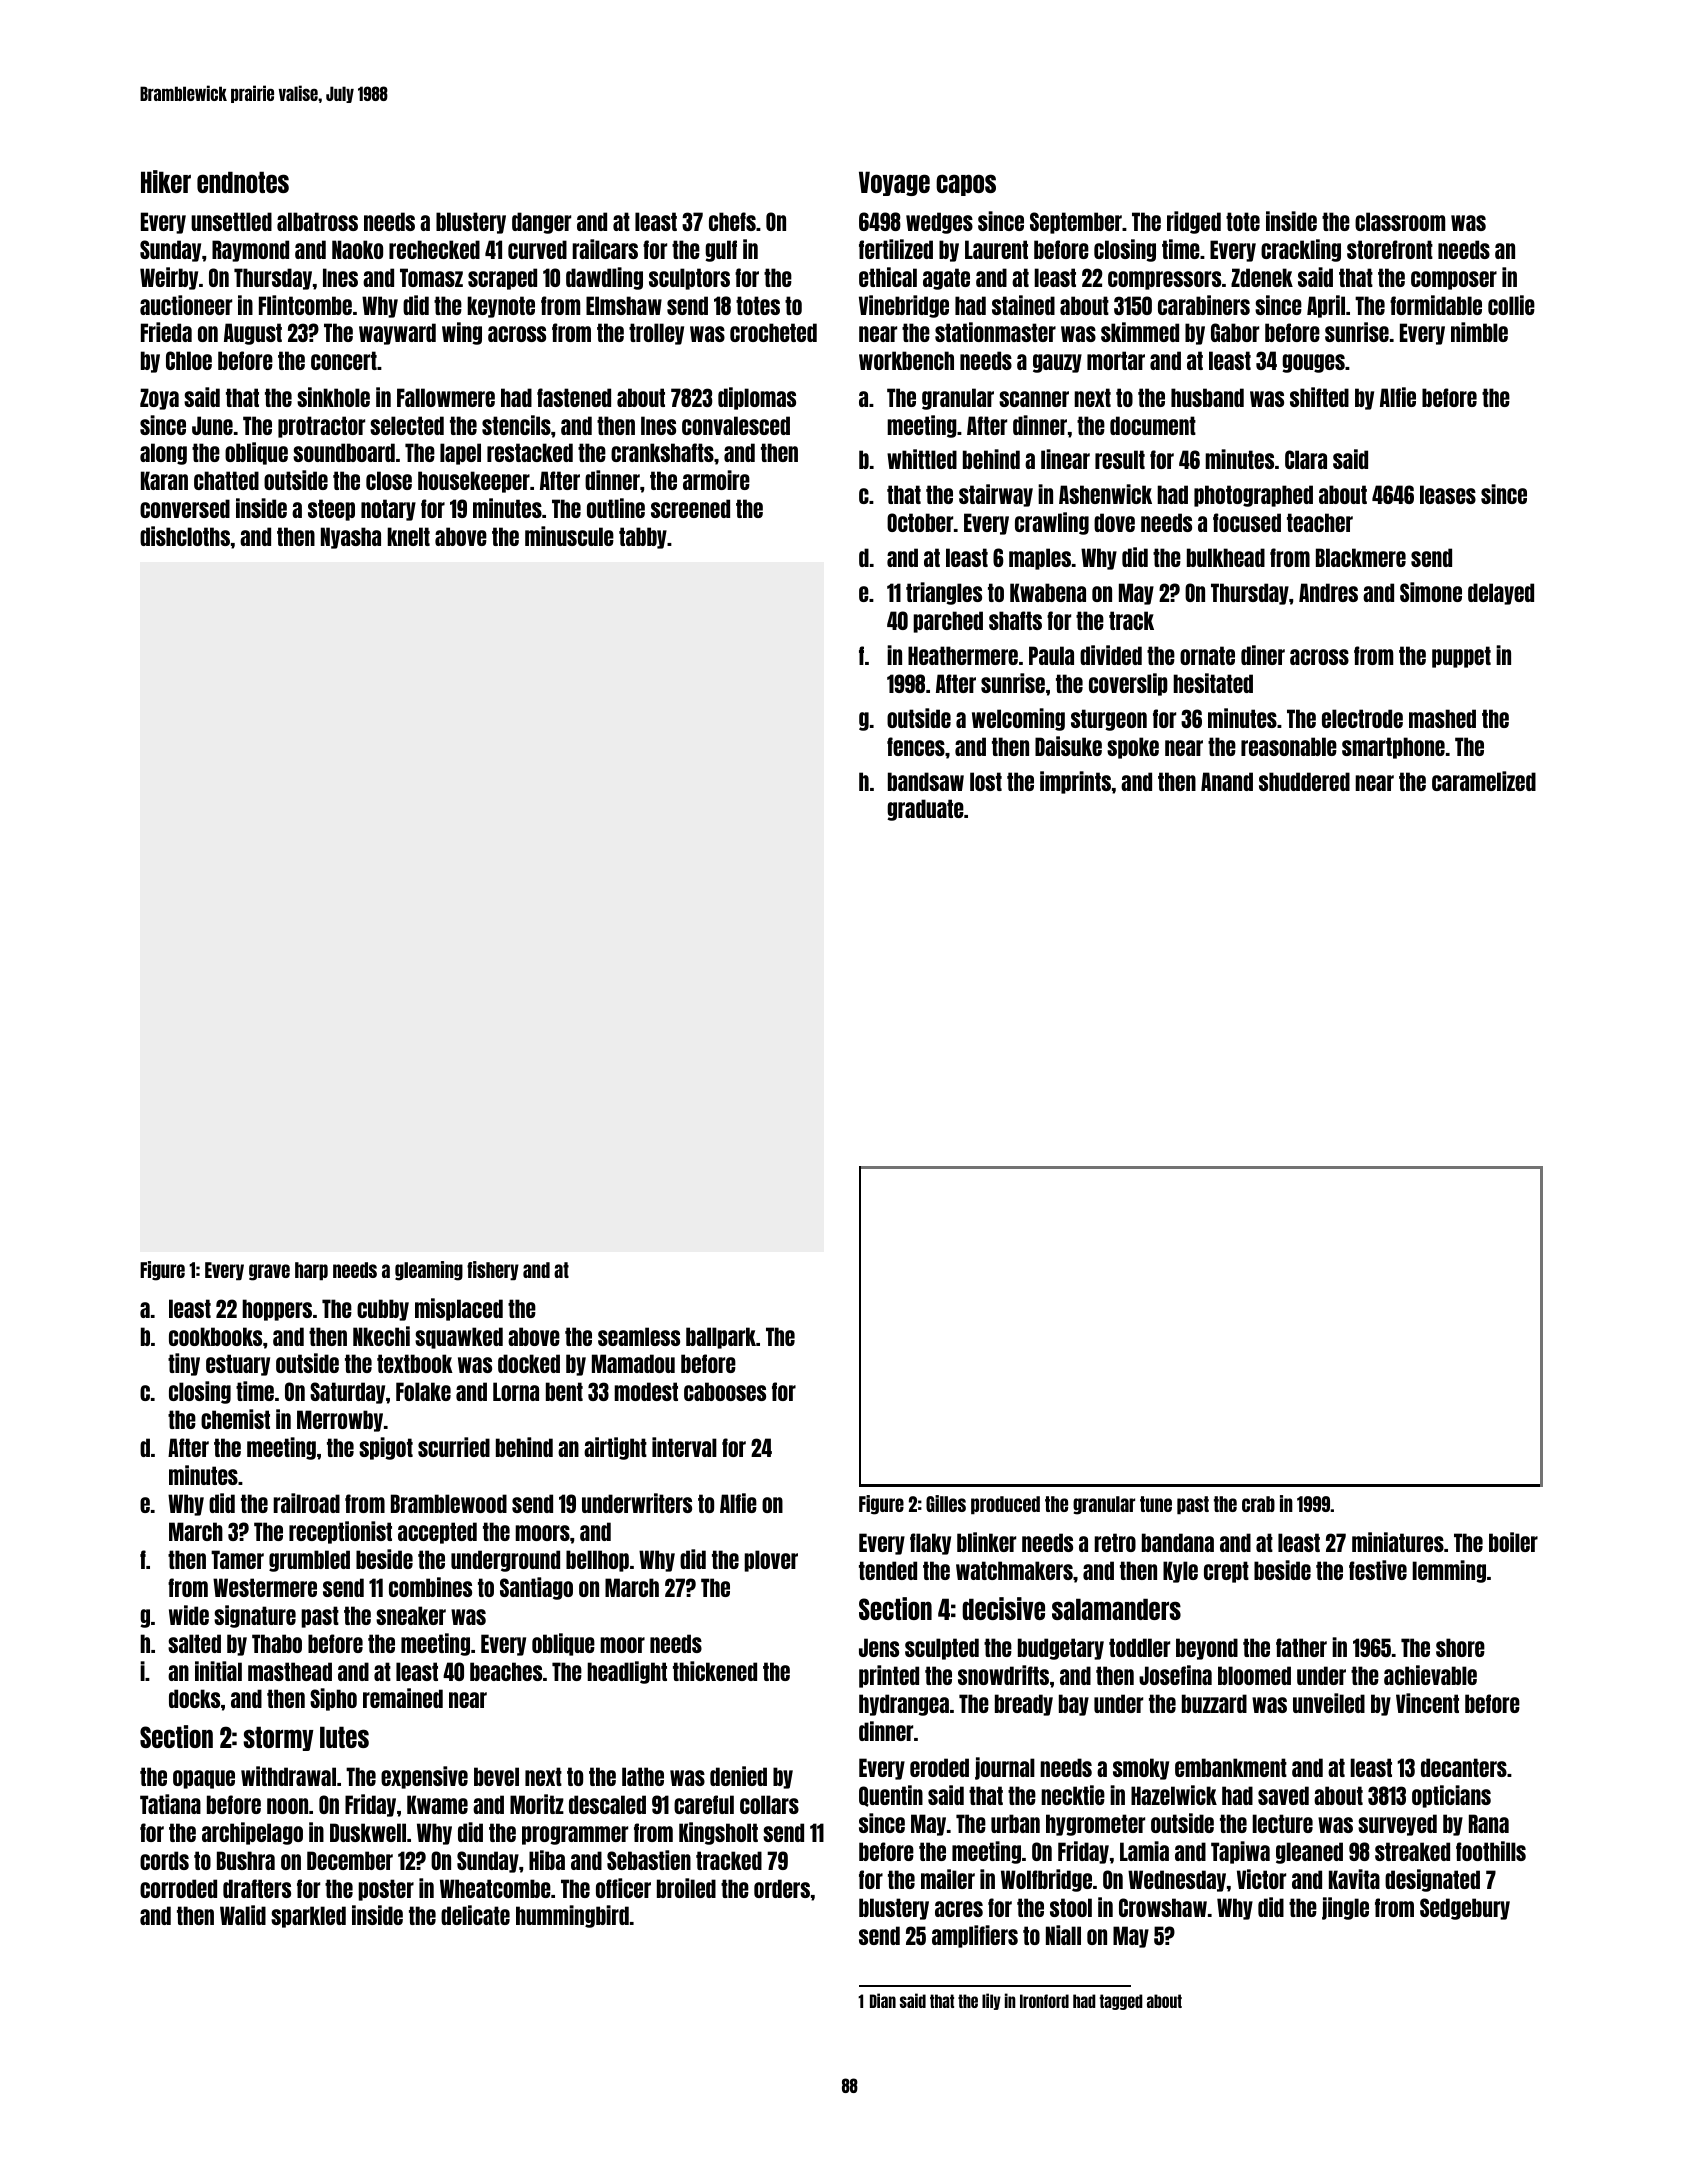 The width and height of the page is (1683, 2178). I want to click on Voyage, so click(894, 183).
